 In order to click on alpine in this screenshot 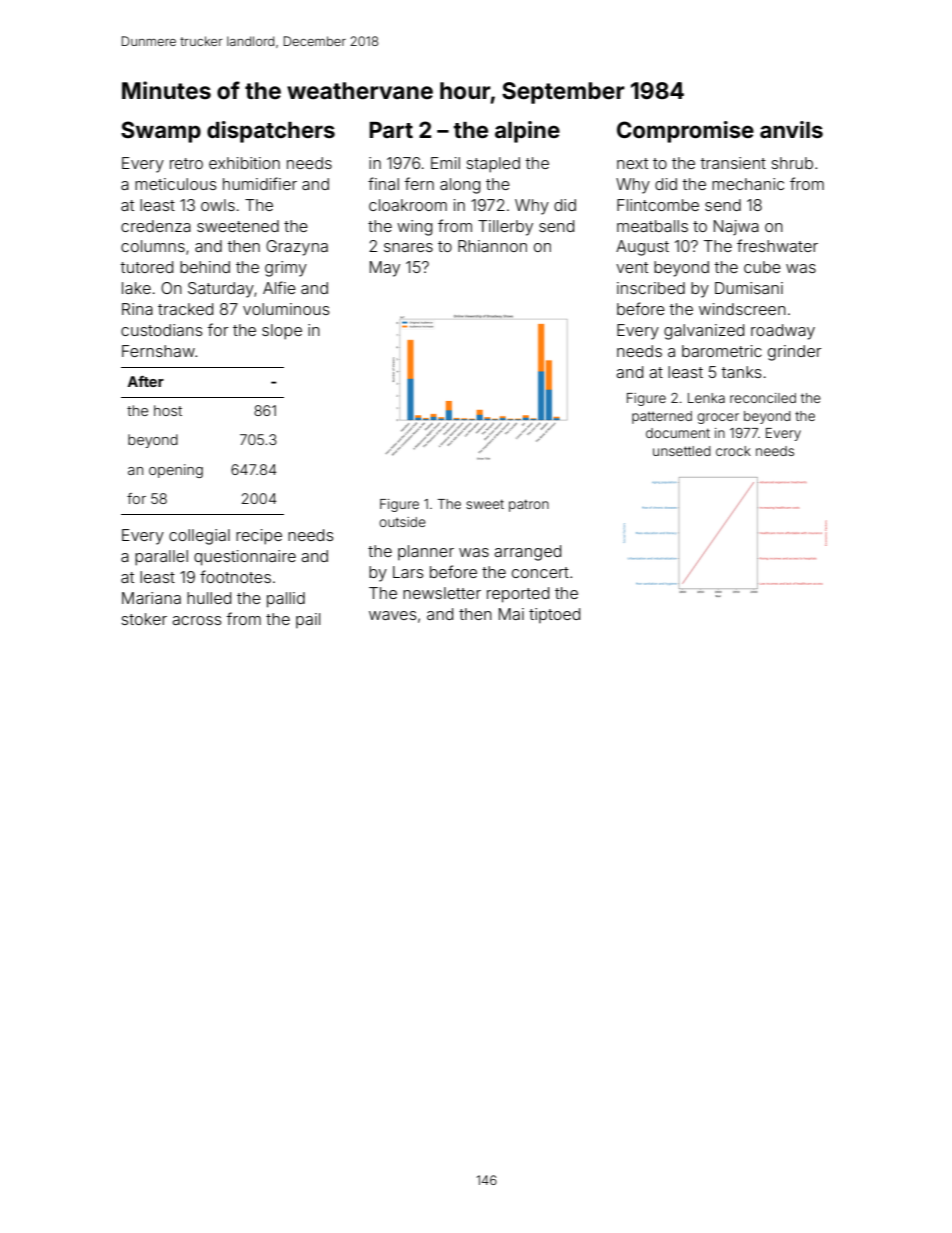, I will do `click(527, 132)`.
